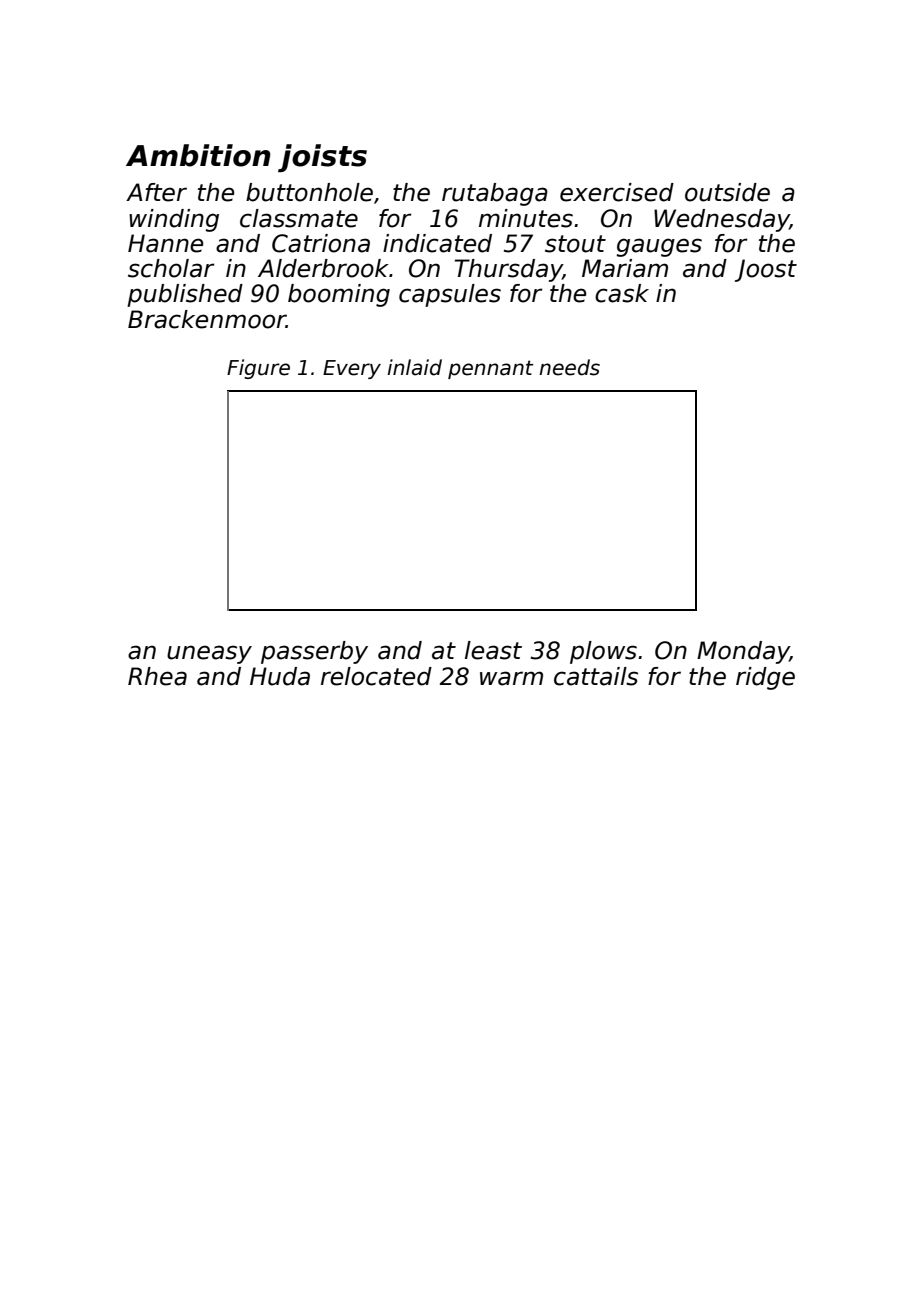  Describe the element at coordinates (569, 367) in the document. I see `needs` at that location.
